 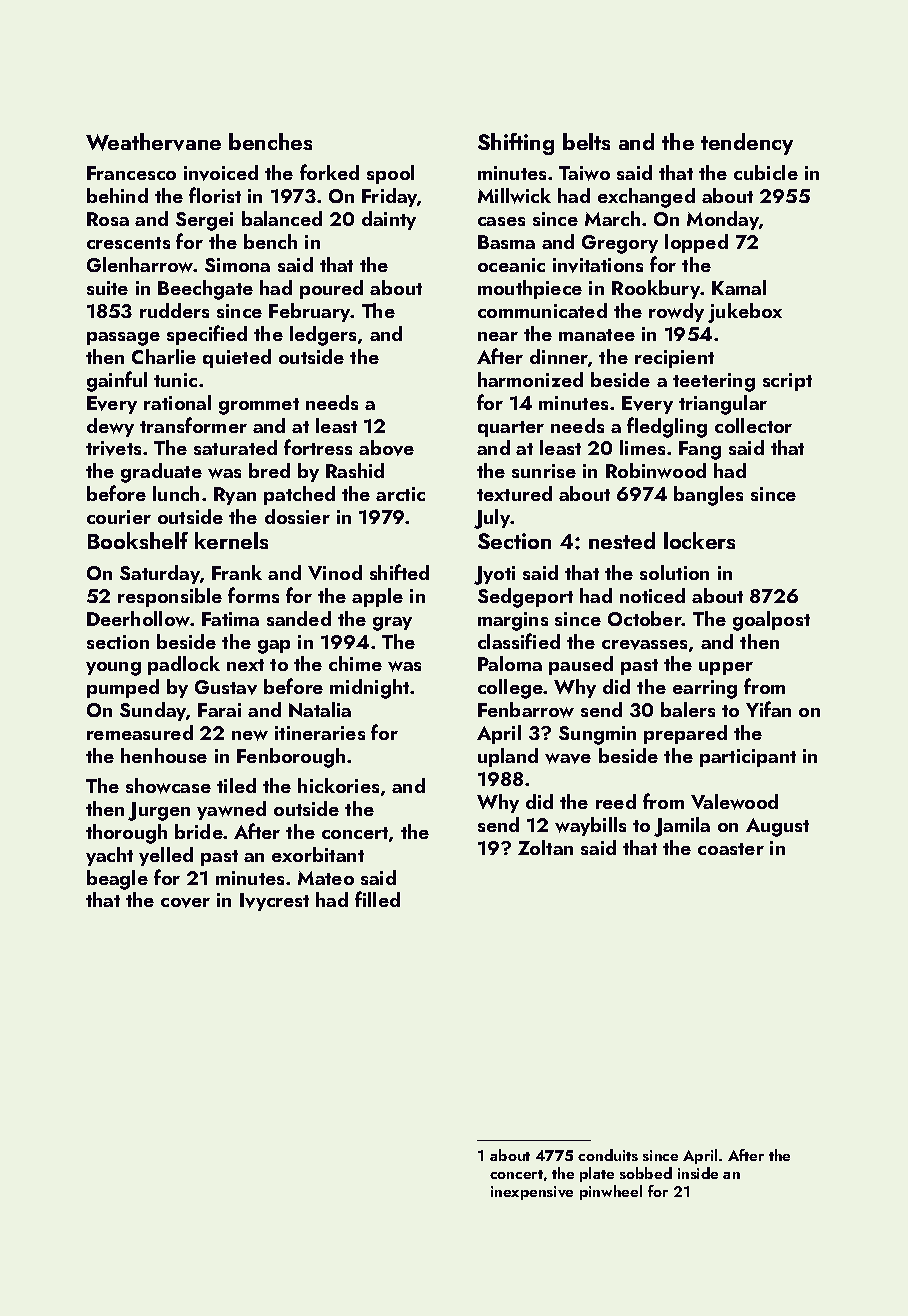 I want to click on Francesco, so click(x=131, y=173).
